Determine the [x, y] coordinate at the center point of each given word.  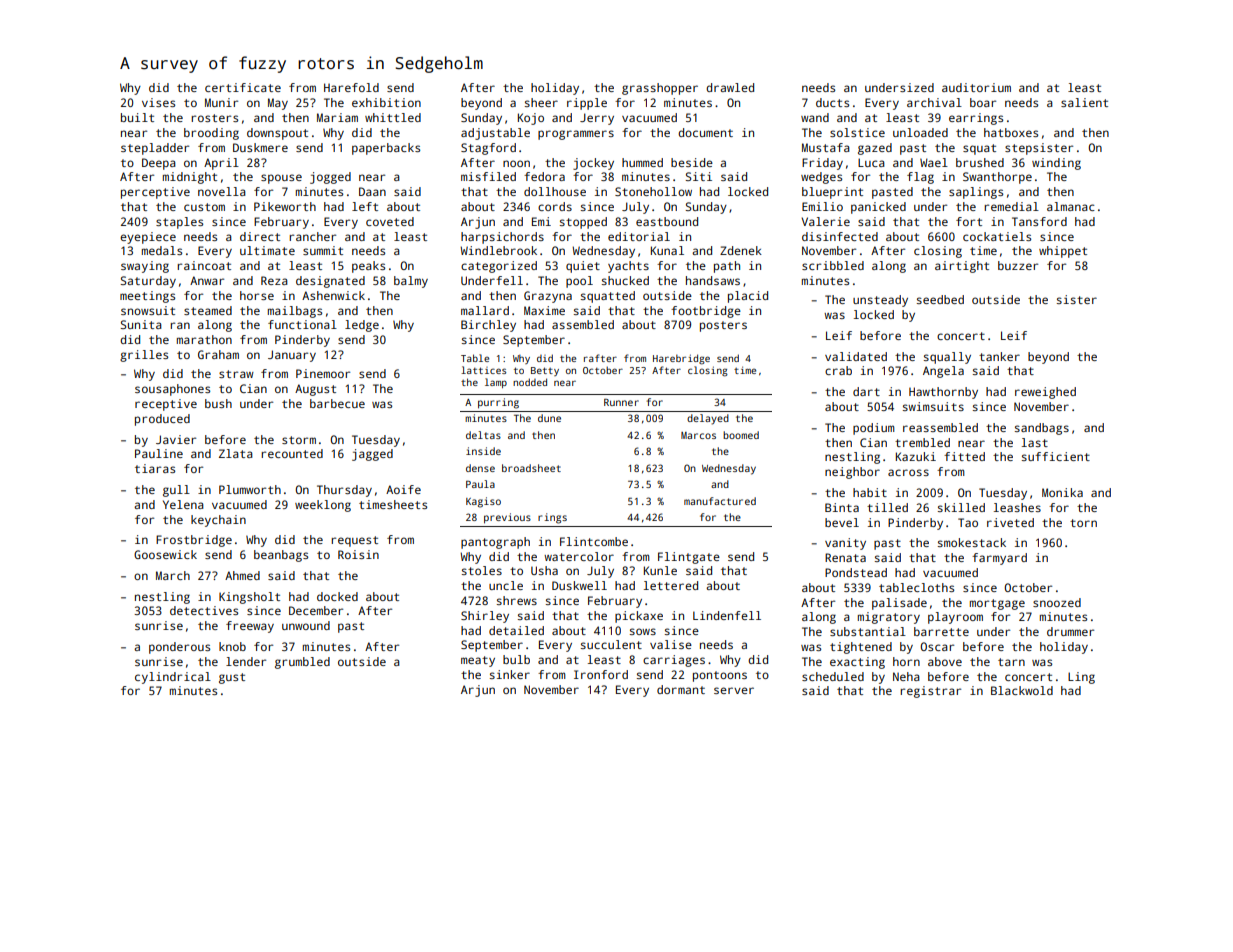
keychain [218, 521]
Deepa [159, 164]
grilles [144, 356]
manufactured [720, 501]
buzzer [1018, 265]
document [705, 132]
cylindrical [173, 678]
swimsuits [933, 406]
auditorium [976, 87]
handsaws [713, 280]
